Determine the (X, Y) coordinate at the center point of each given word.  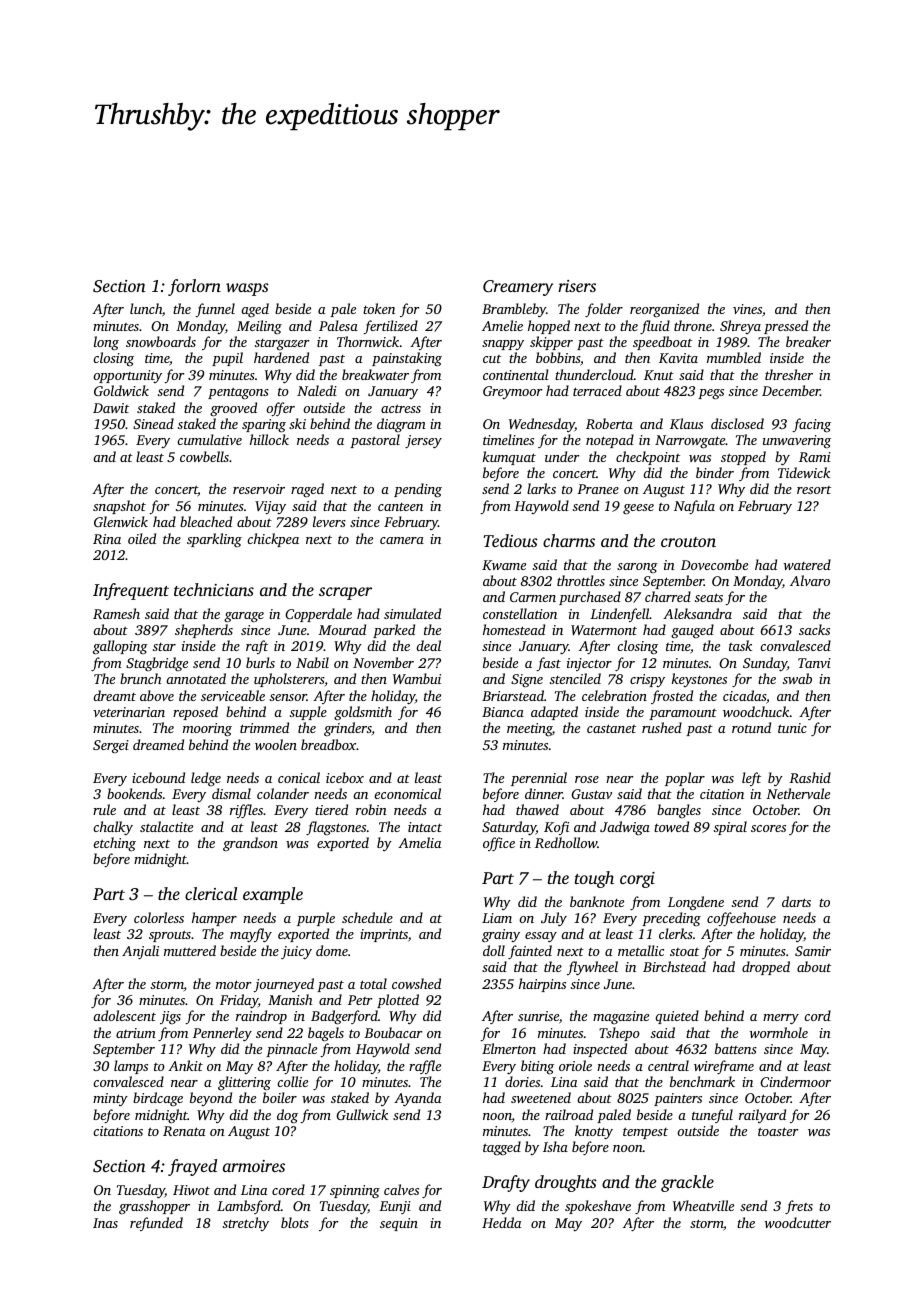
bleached (206, 521)
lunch (146, 308)
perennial (539, 779)
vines (747, 309)
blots (295, 1222)
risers (577, 286)
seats (709, 597)
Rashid (810, 777)
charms (569, 540)
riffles (246, 811)
